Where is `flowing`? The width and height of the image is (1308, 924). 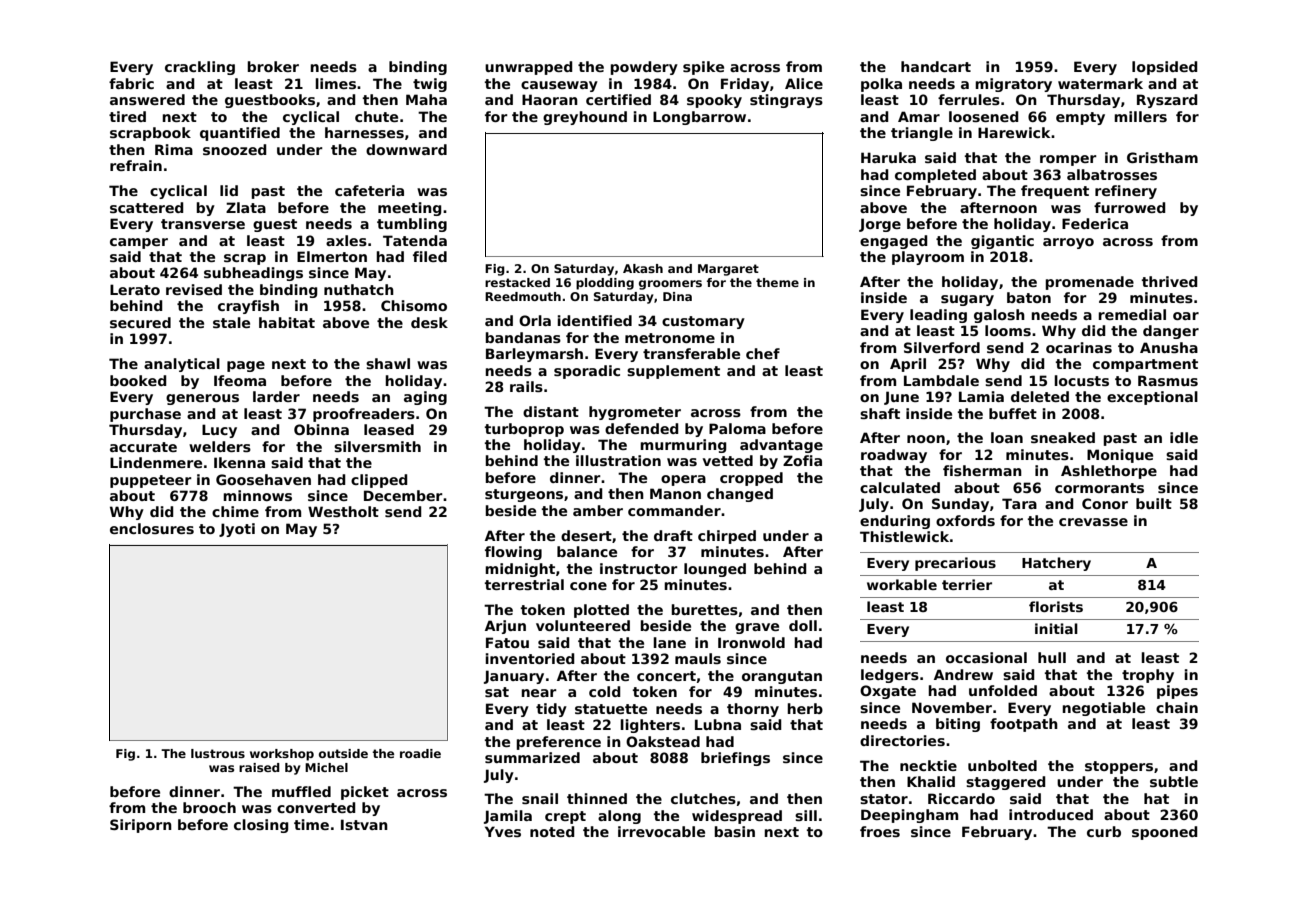
flowing is located at coordinates (513, 553).
